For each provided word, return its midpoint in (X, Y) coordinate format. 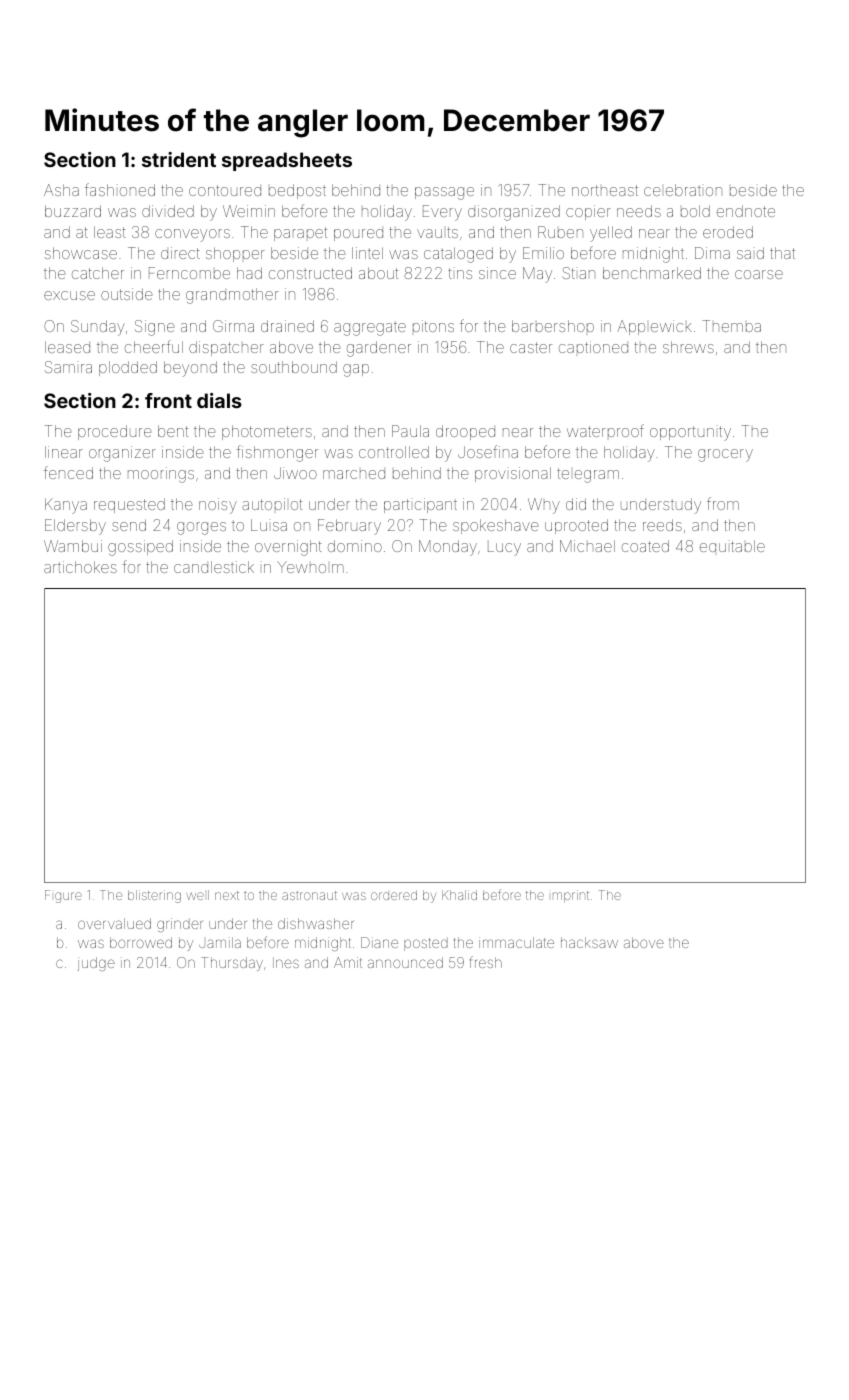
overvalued (114, 923)
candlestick (214, 567)
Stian (578, 273)
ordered (394, 895)
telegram (588, 475)
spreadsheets (287, 161)
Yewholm (310, 567)
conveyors (192, 235)
